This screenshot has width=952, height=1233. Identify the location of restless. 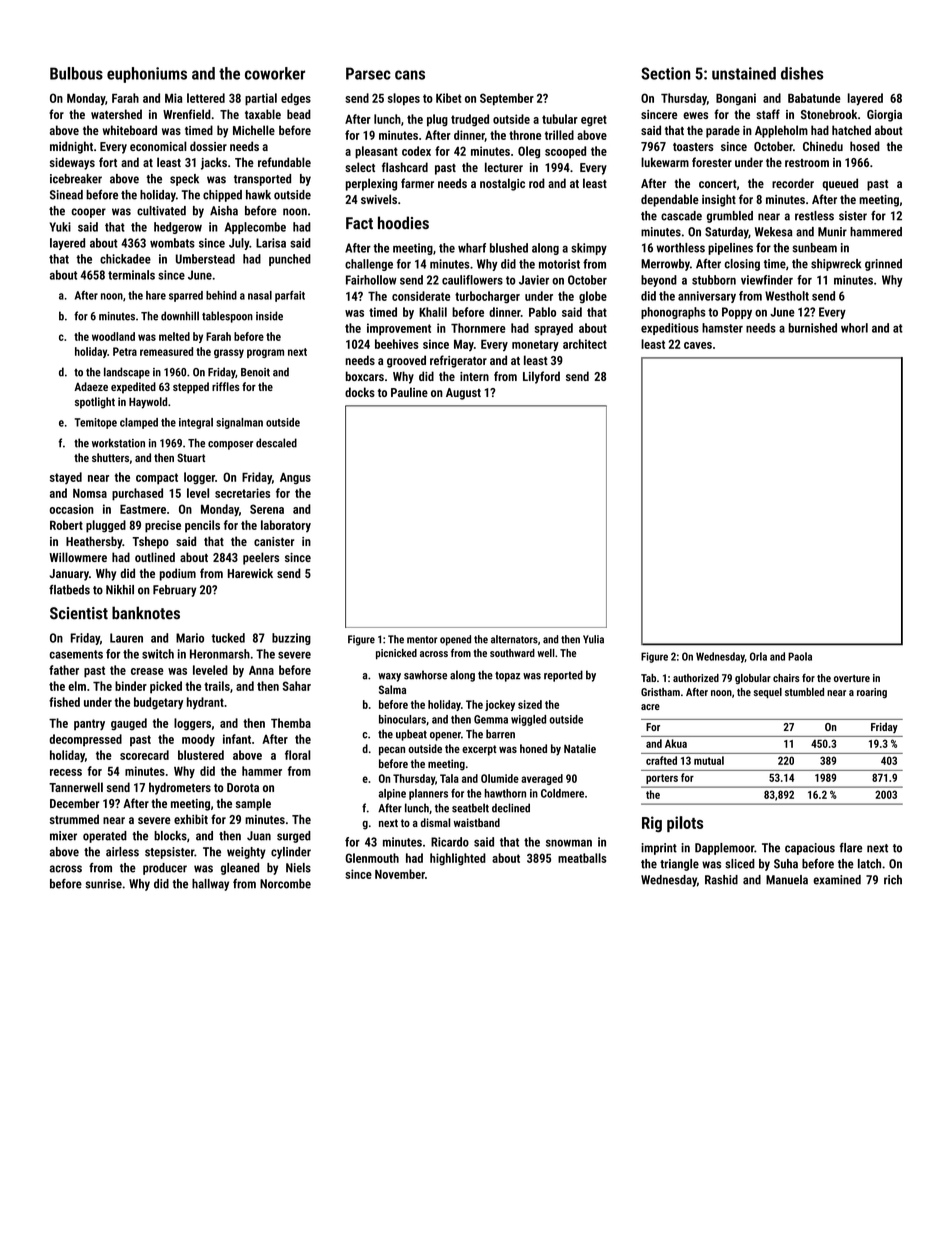
(814, 216).
